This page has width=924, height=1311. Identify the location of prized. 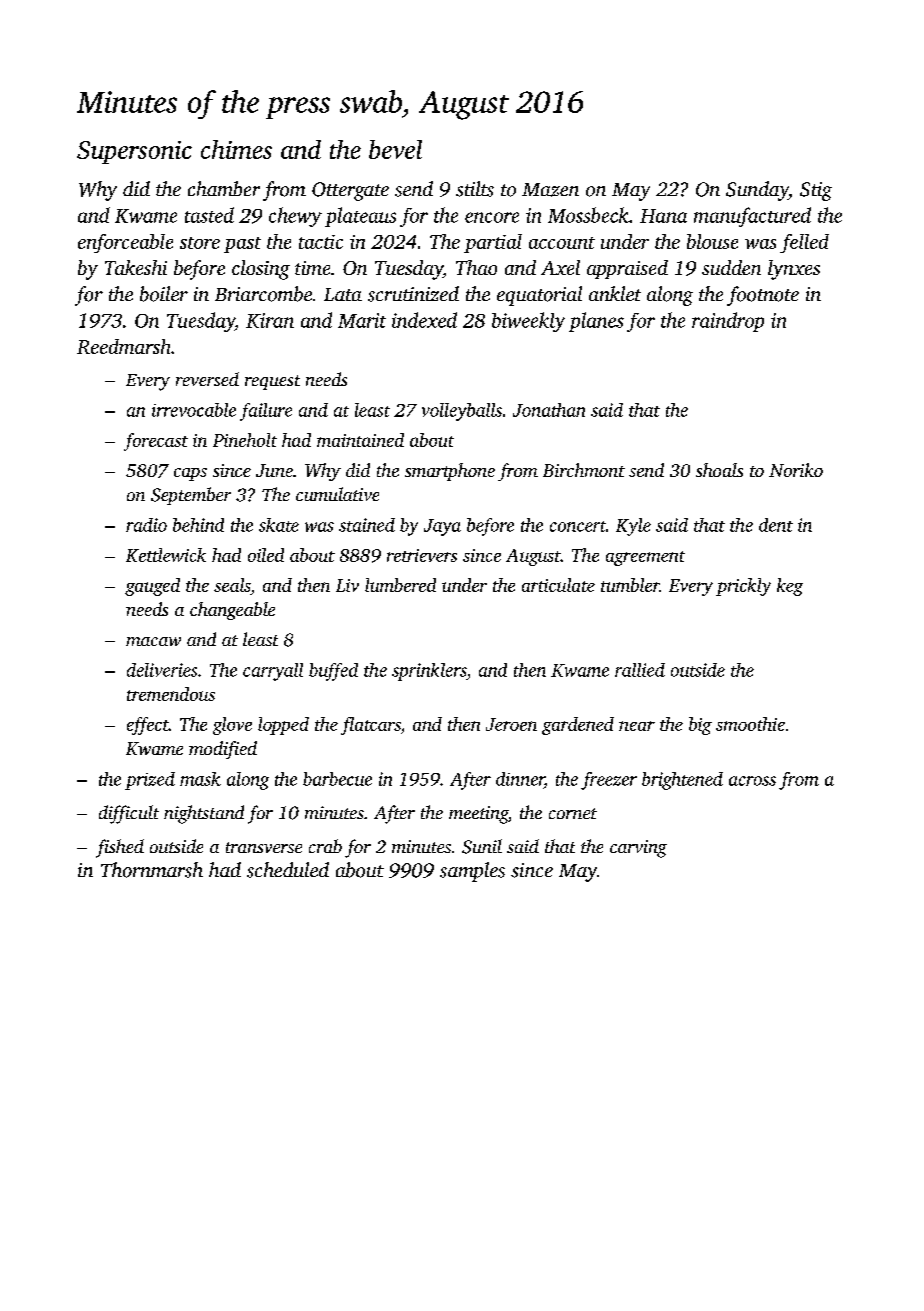
(150, 781).
